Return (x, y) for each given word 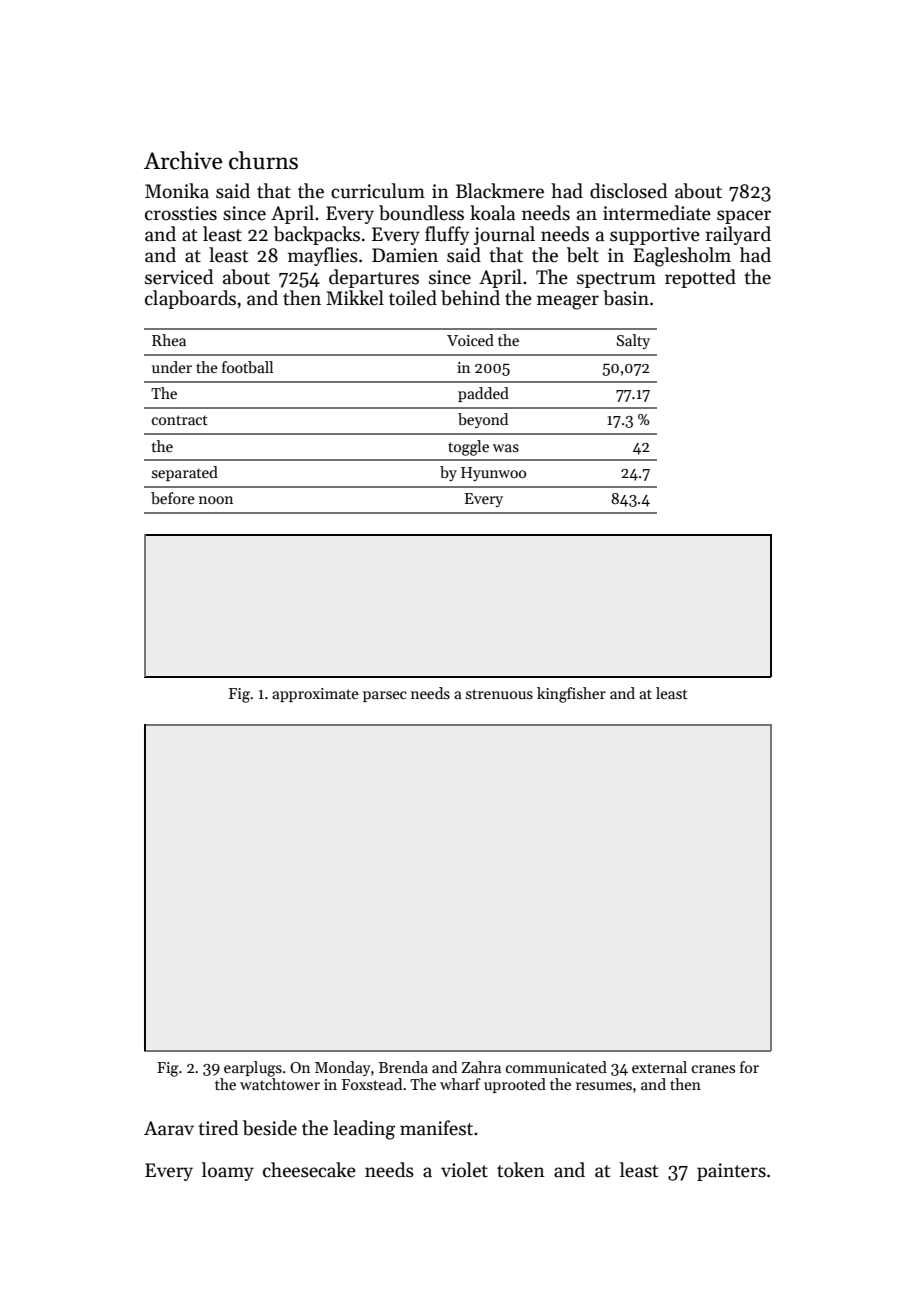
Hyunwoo (493, 474)
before (173, 498)
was (506, 448)
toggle (468, 448)
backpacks (317, 235)
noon (216, 500)
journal (504, 235)
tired (218, 1128)
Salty (633, 341)
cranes (713, 1069)
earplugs (253, 1069)
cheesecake (309, 1170)
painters (731, 1172)
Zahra (481, 1067)
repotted (700, 278)
